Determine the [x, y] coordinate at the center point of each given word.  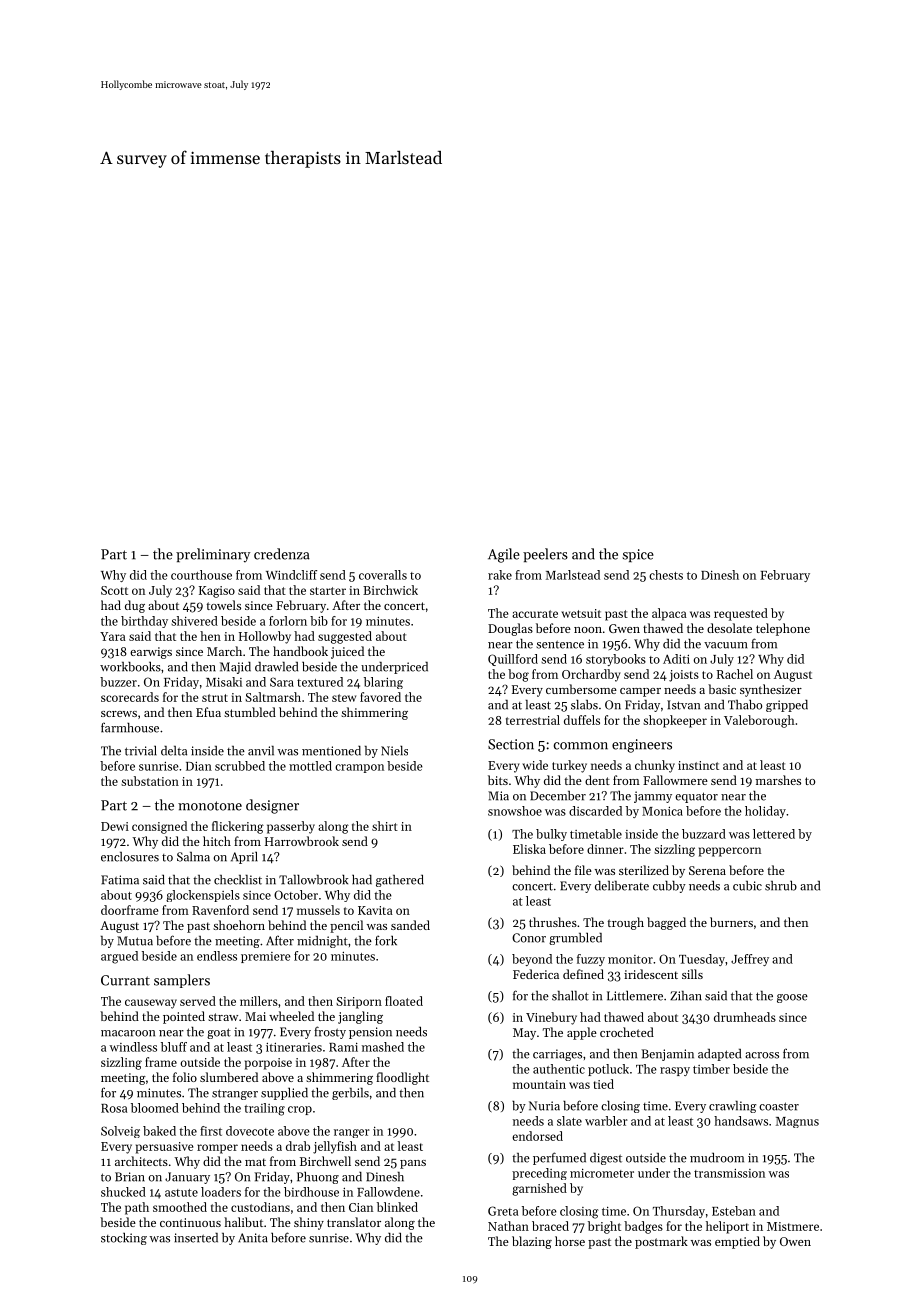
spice [638, 555]
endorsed [537, 1136]
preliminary [213, 555]
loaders [221, 1192]
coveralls [383, 575]
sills [692, 974]
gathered [400, 881]
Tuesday [702, 960]
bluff [174, 1047]
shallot [570, 996]
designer [272, 806]
